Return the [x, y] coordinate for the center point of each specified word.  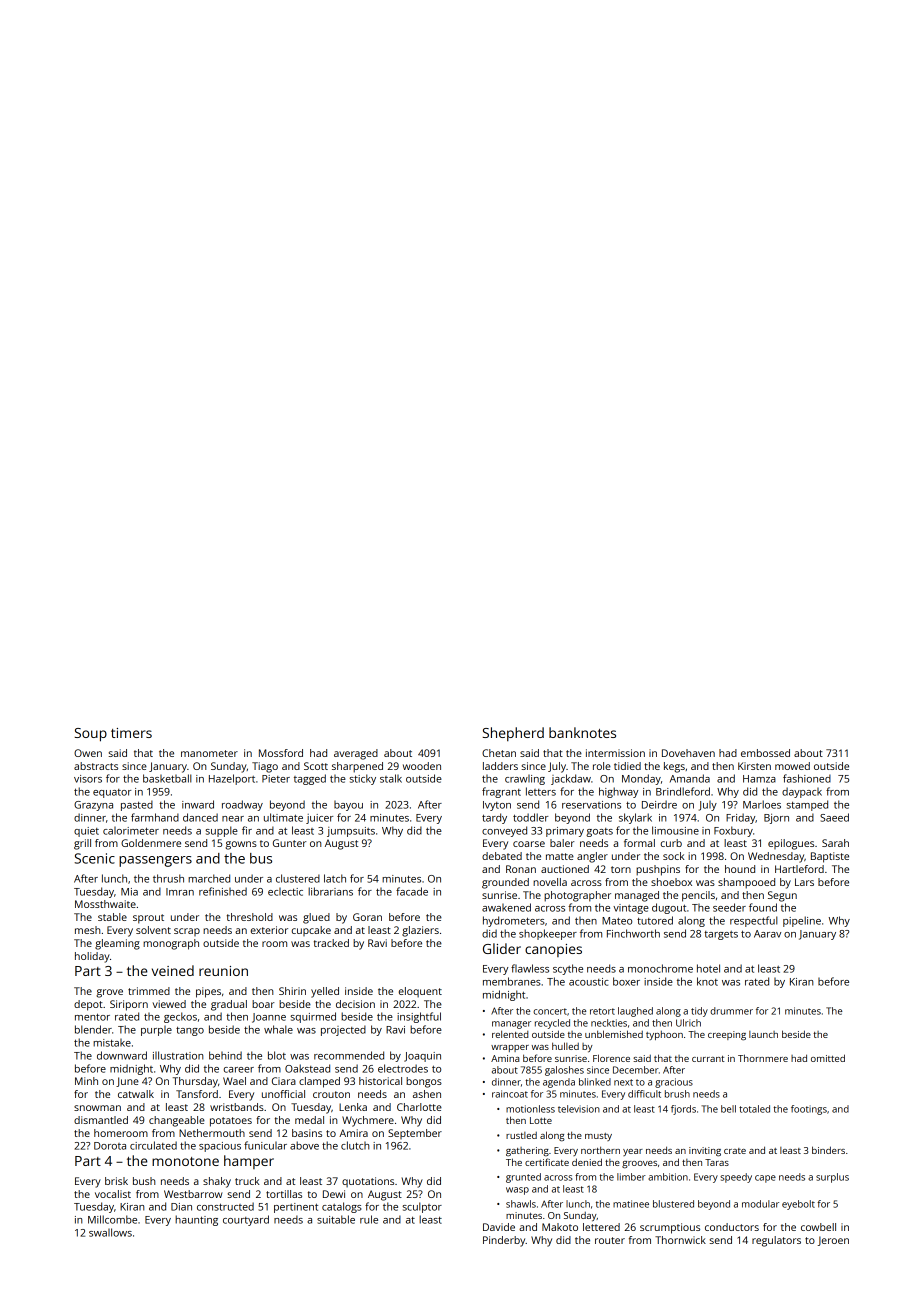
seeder [729, 907]
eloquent [420, 992]
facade [412, 891]
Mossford [281, 753]
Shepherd [513, 734]
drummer [731, 1011]
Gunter [290, 843]
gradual [229, 1005]
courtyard [246, 1220]
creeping [727, 1036]
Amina [505, 1058]
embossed [765, 753]
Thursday [195, 1082]
